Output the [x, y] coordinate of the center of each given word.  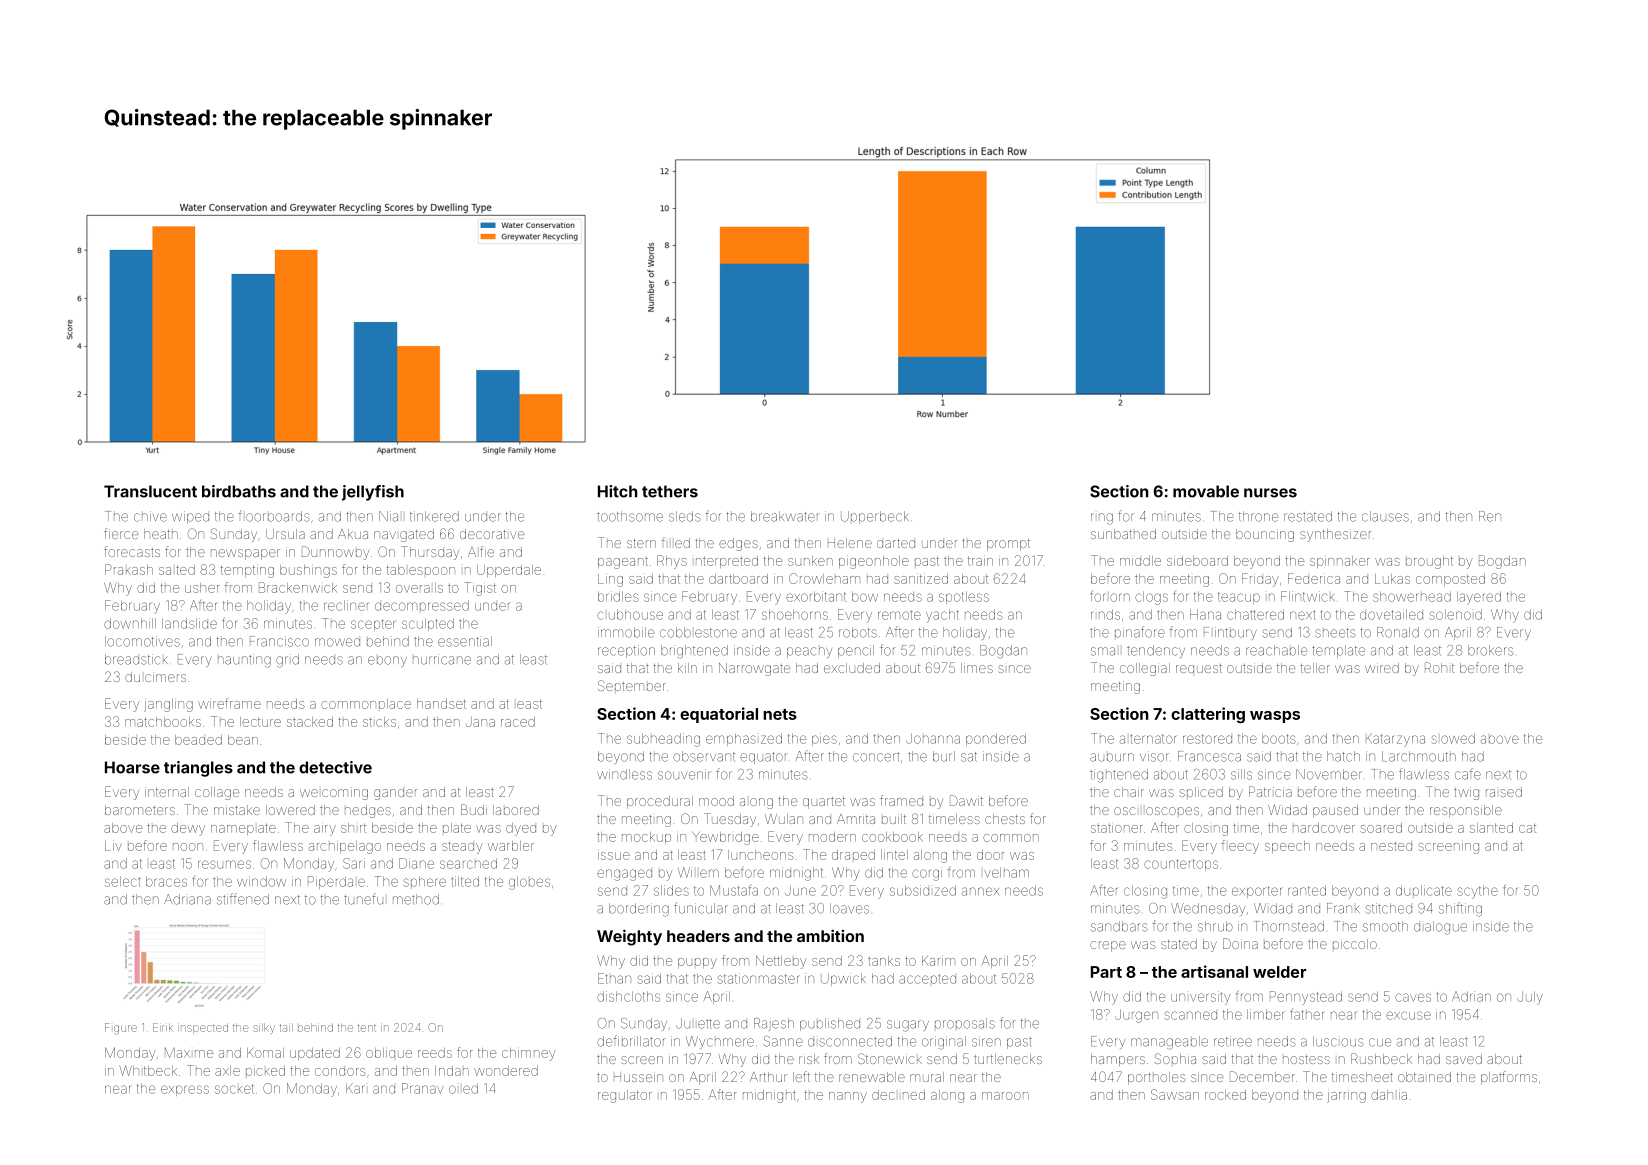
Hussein [638, 1077]
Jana [480, 722]
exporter [1257, 892]
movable [1206, 491]
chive [150, 516]
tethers [670, 491]
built [894, 819]
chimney [529, 1054]
